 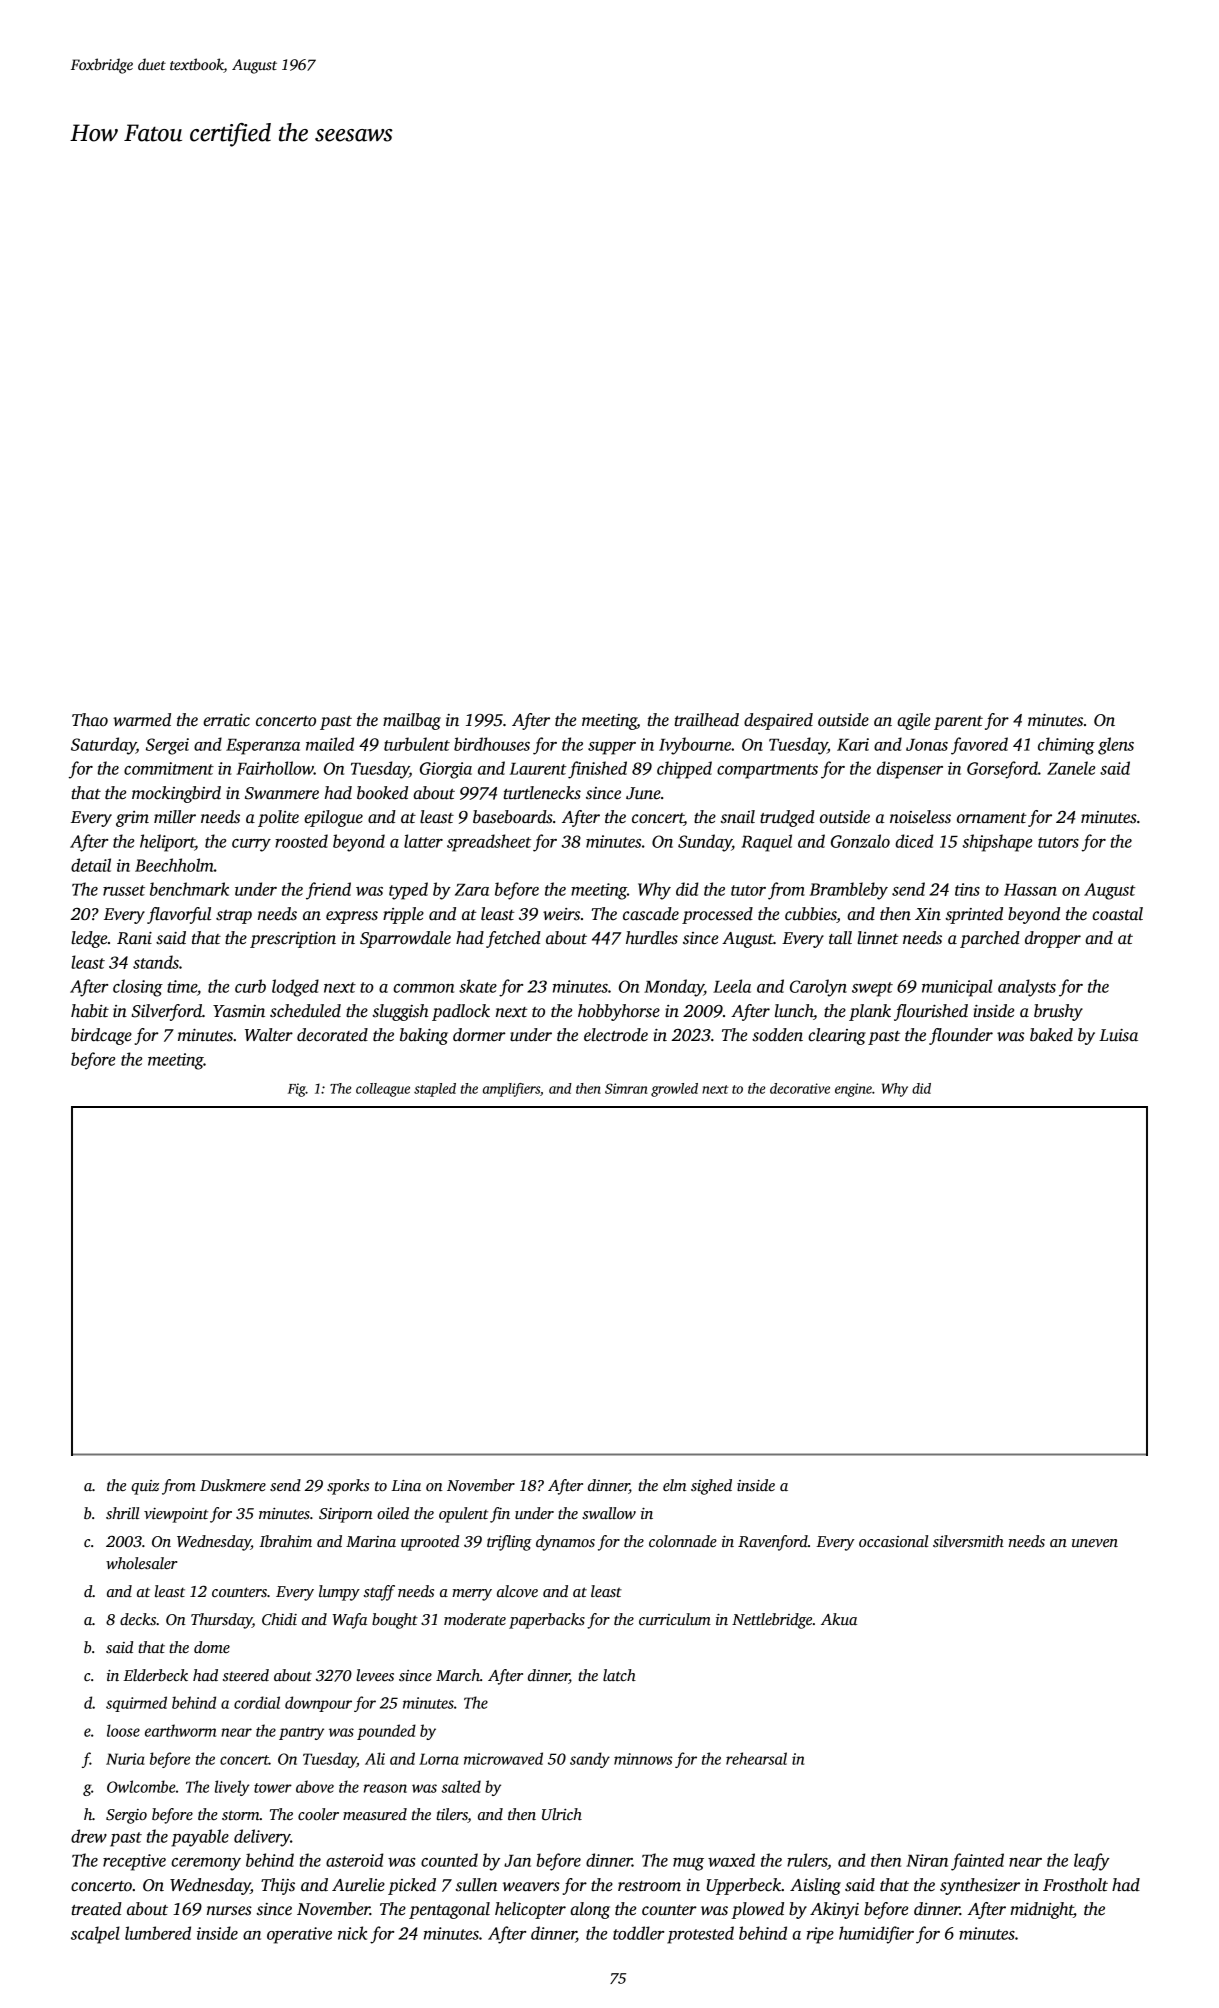 I want to click on decorative, so click(x=800, y=1088).
